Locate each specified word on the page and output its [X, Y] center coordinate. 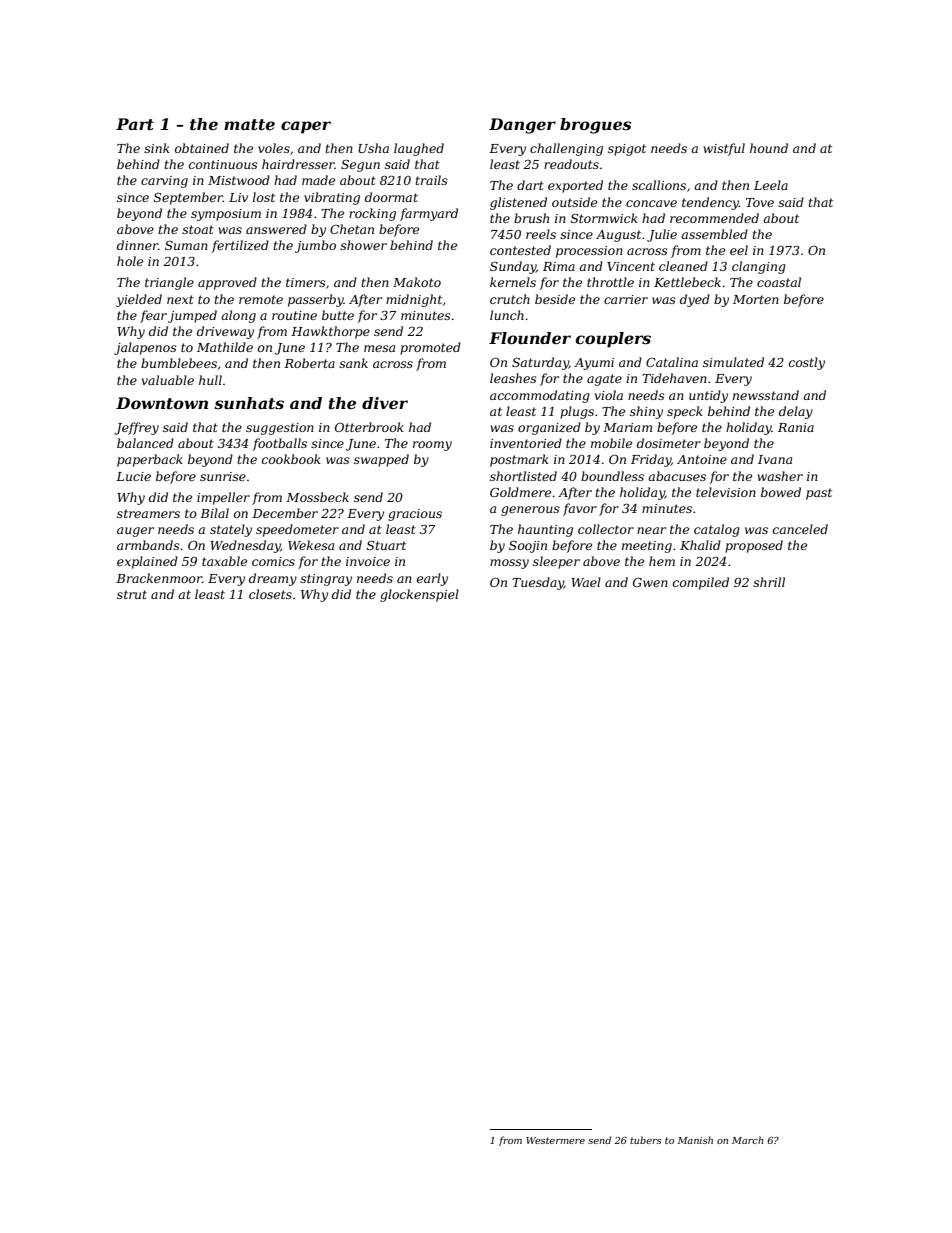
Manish [695, 1140]
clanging [759, 267]
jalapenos [145, 348]
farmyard [429, 214]
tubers [646, 1140]
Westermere [555, 1140]
